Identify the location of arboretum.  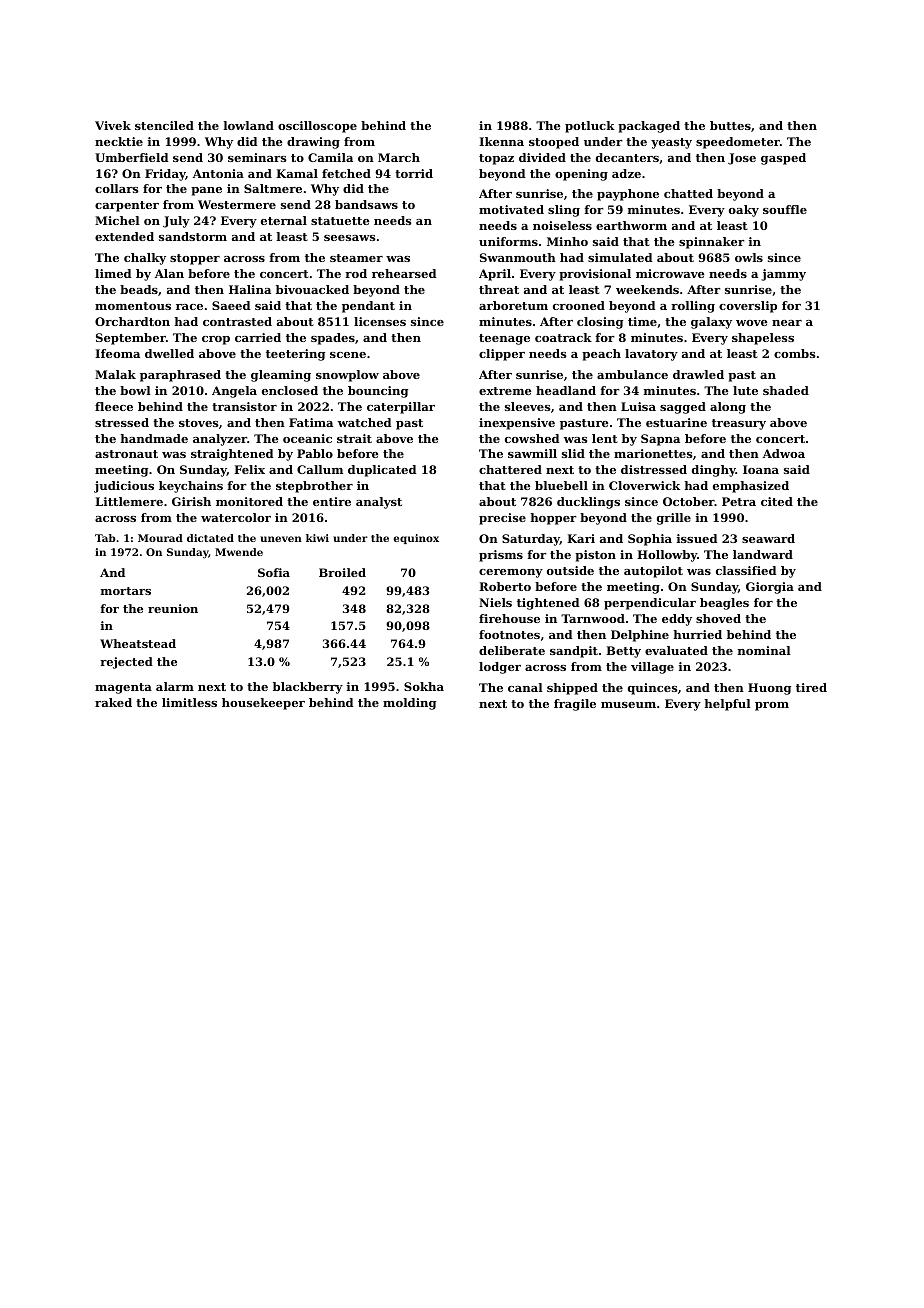
(513, 305).
